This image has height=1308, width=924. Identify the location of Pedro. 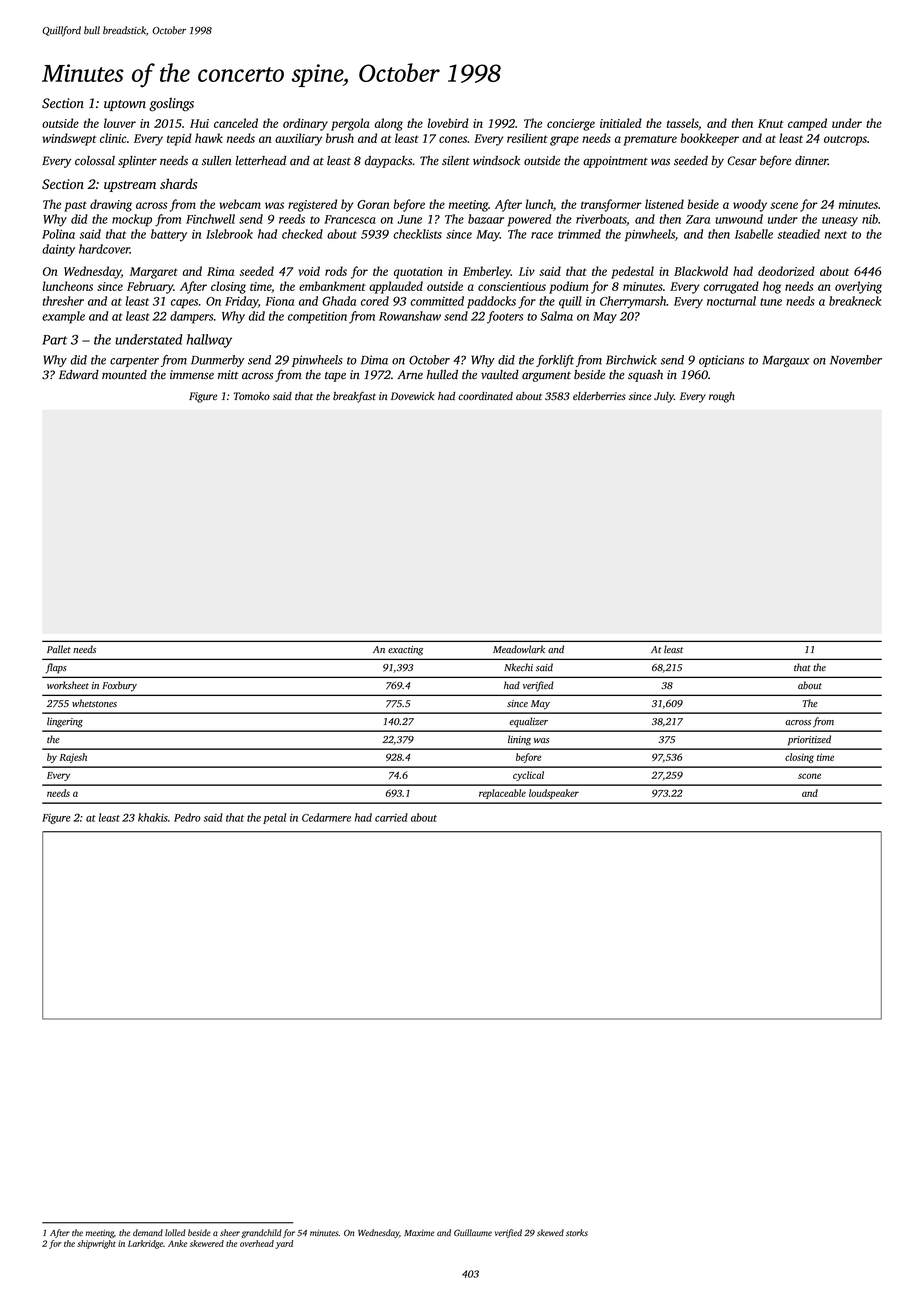
(187, 817).
